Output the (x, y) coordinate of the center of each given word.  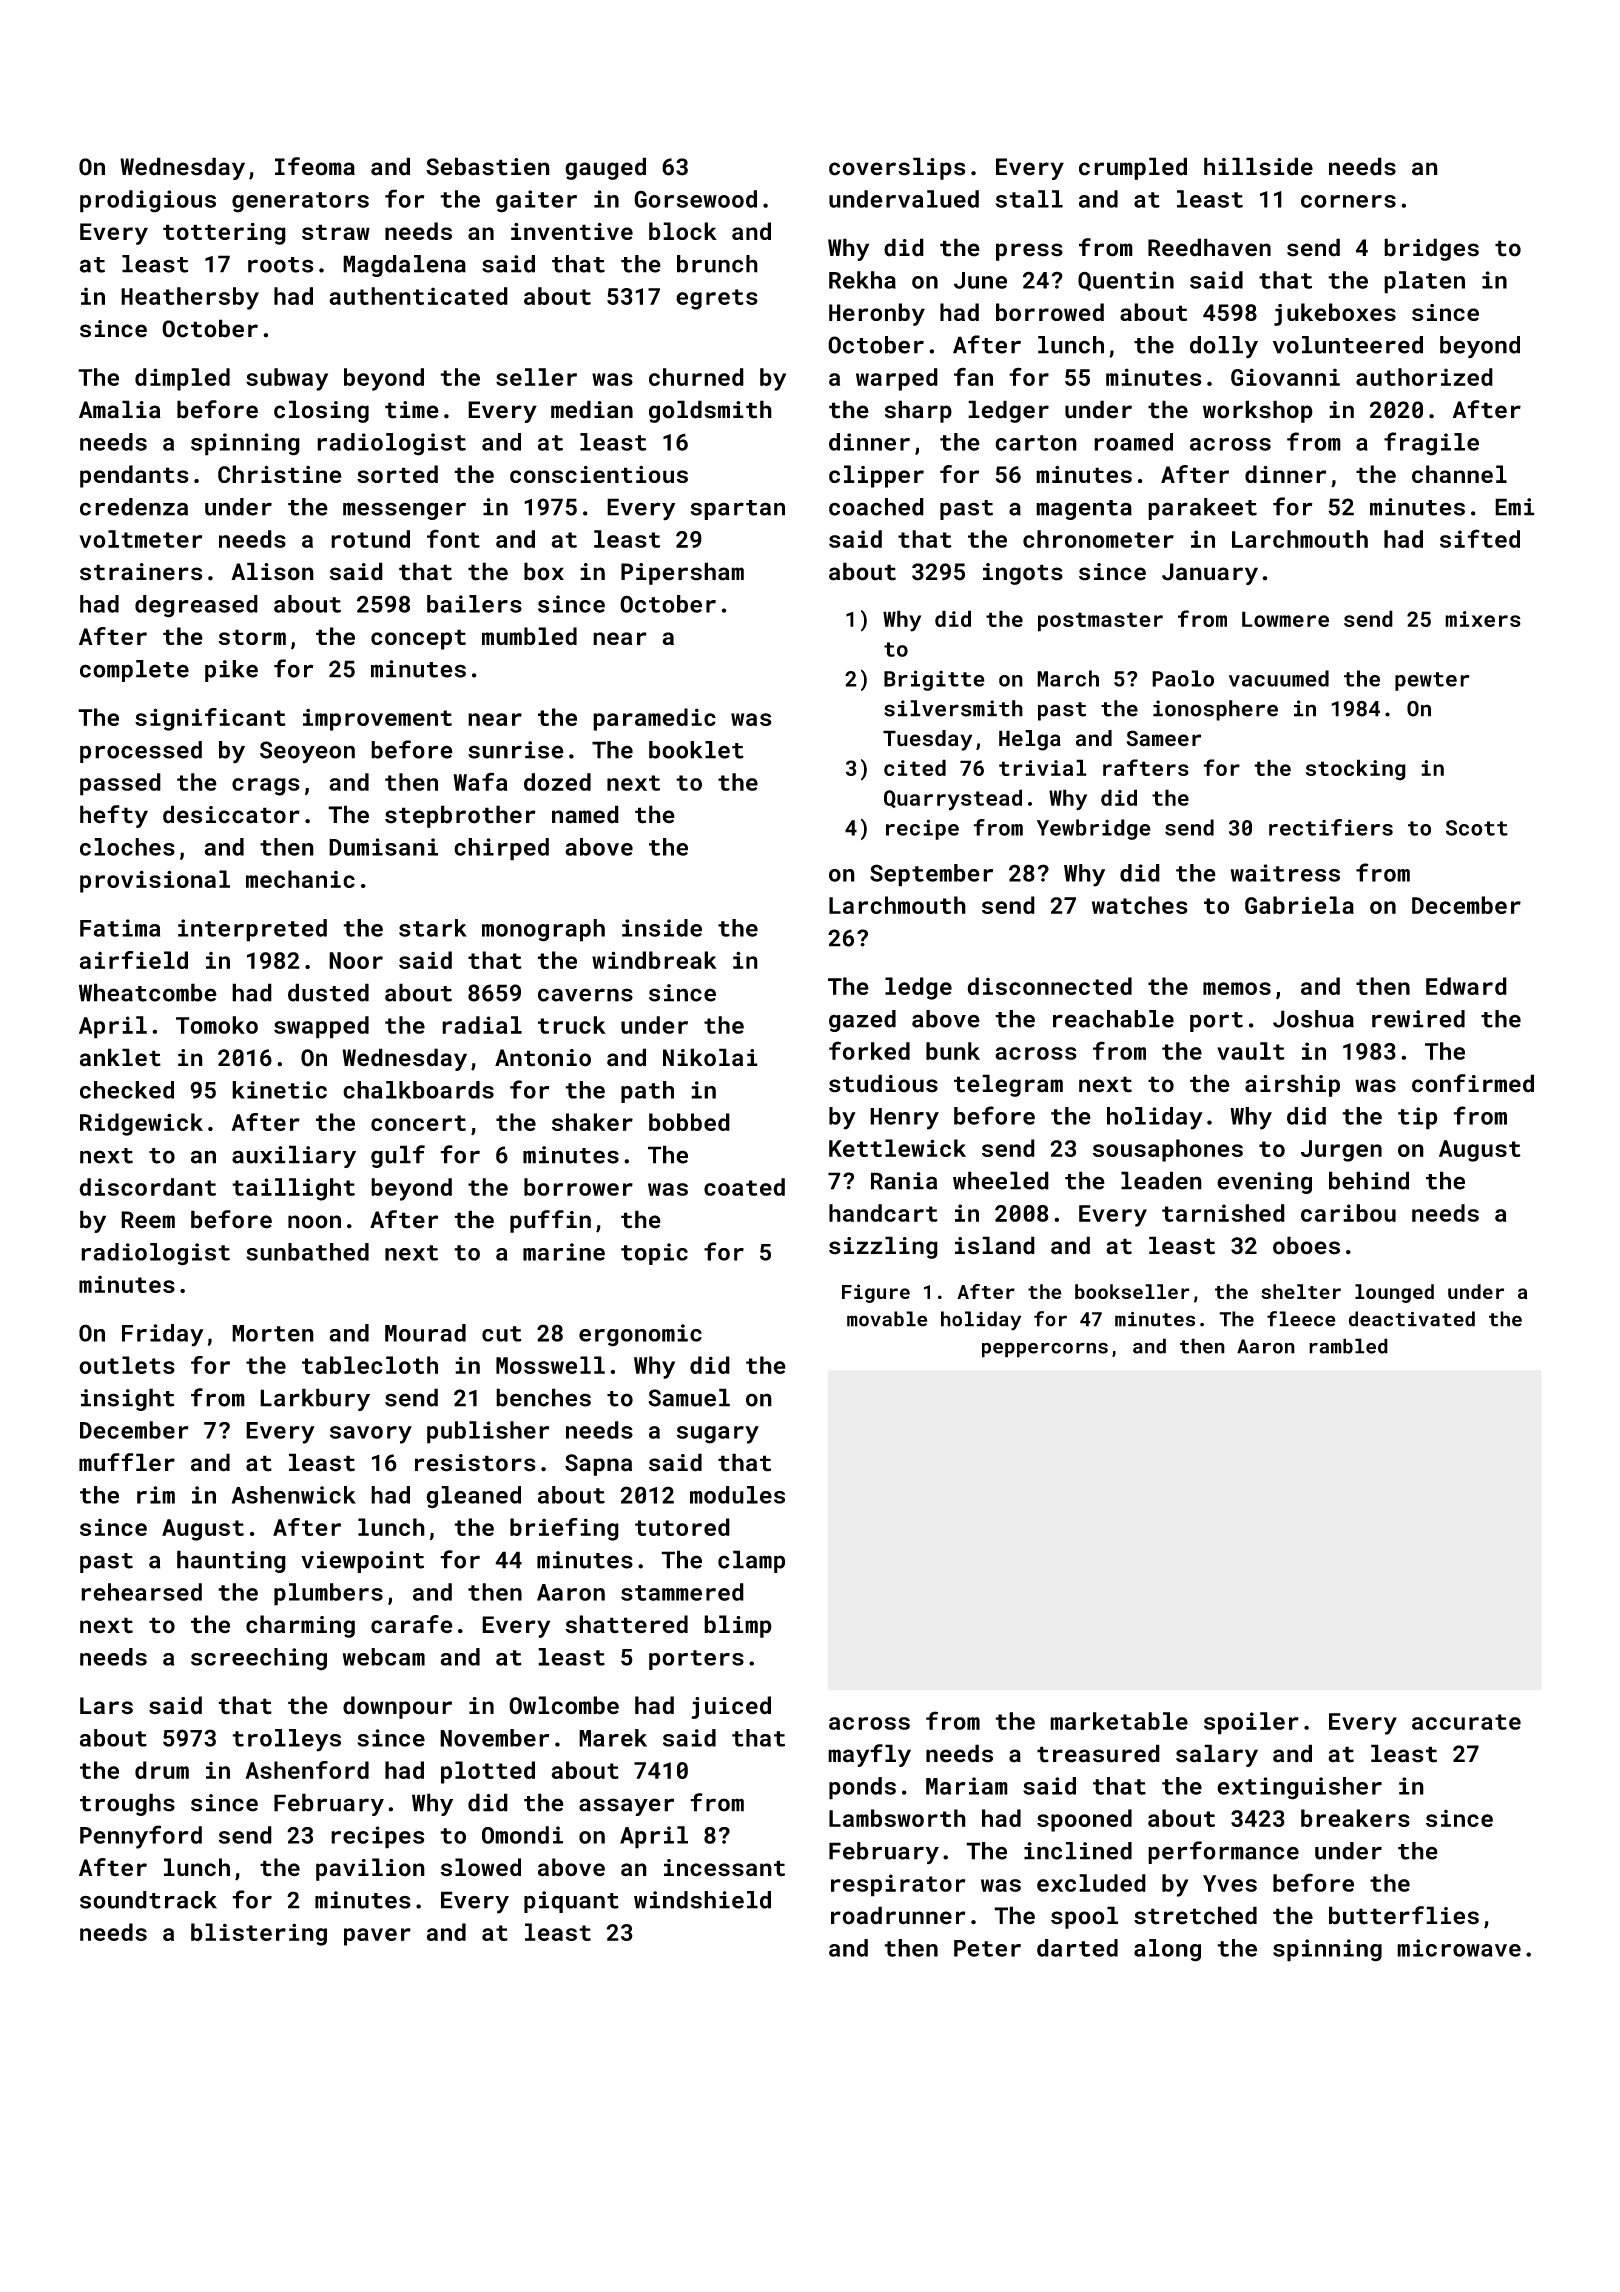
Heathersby (190, 298)
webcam (384, 1657)
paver (377, 1937)
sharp (918, 411)
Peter (987, 1948)
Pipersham (682, 573)
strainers (141, 572)
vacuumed (1279, 678)
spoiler (1251, 1723)
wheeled (1001, 1180)
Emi (1515, 507)
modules (737, 1495)
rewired (1418, 1019)
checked (127, 1090)
